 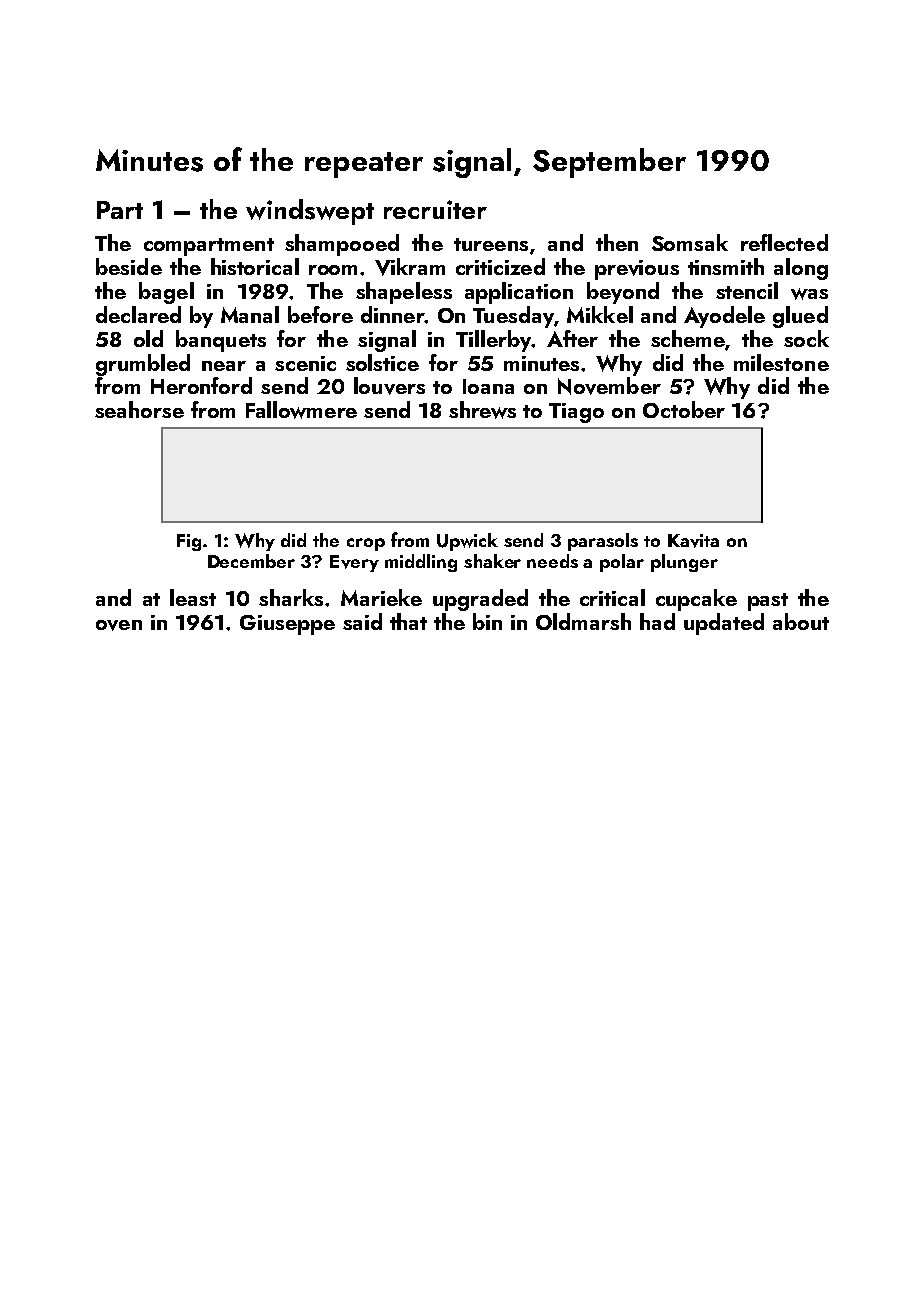 What do you see at coordinates (119, 625) in the image?
I see `oven` at bounding box center [119, 625].
